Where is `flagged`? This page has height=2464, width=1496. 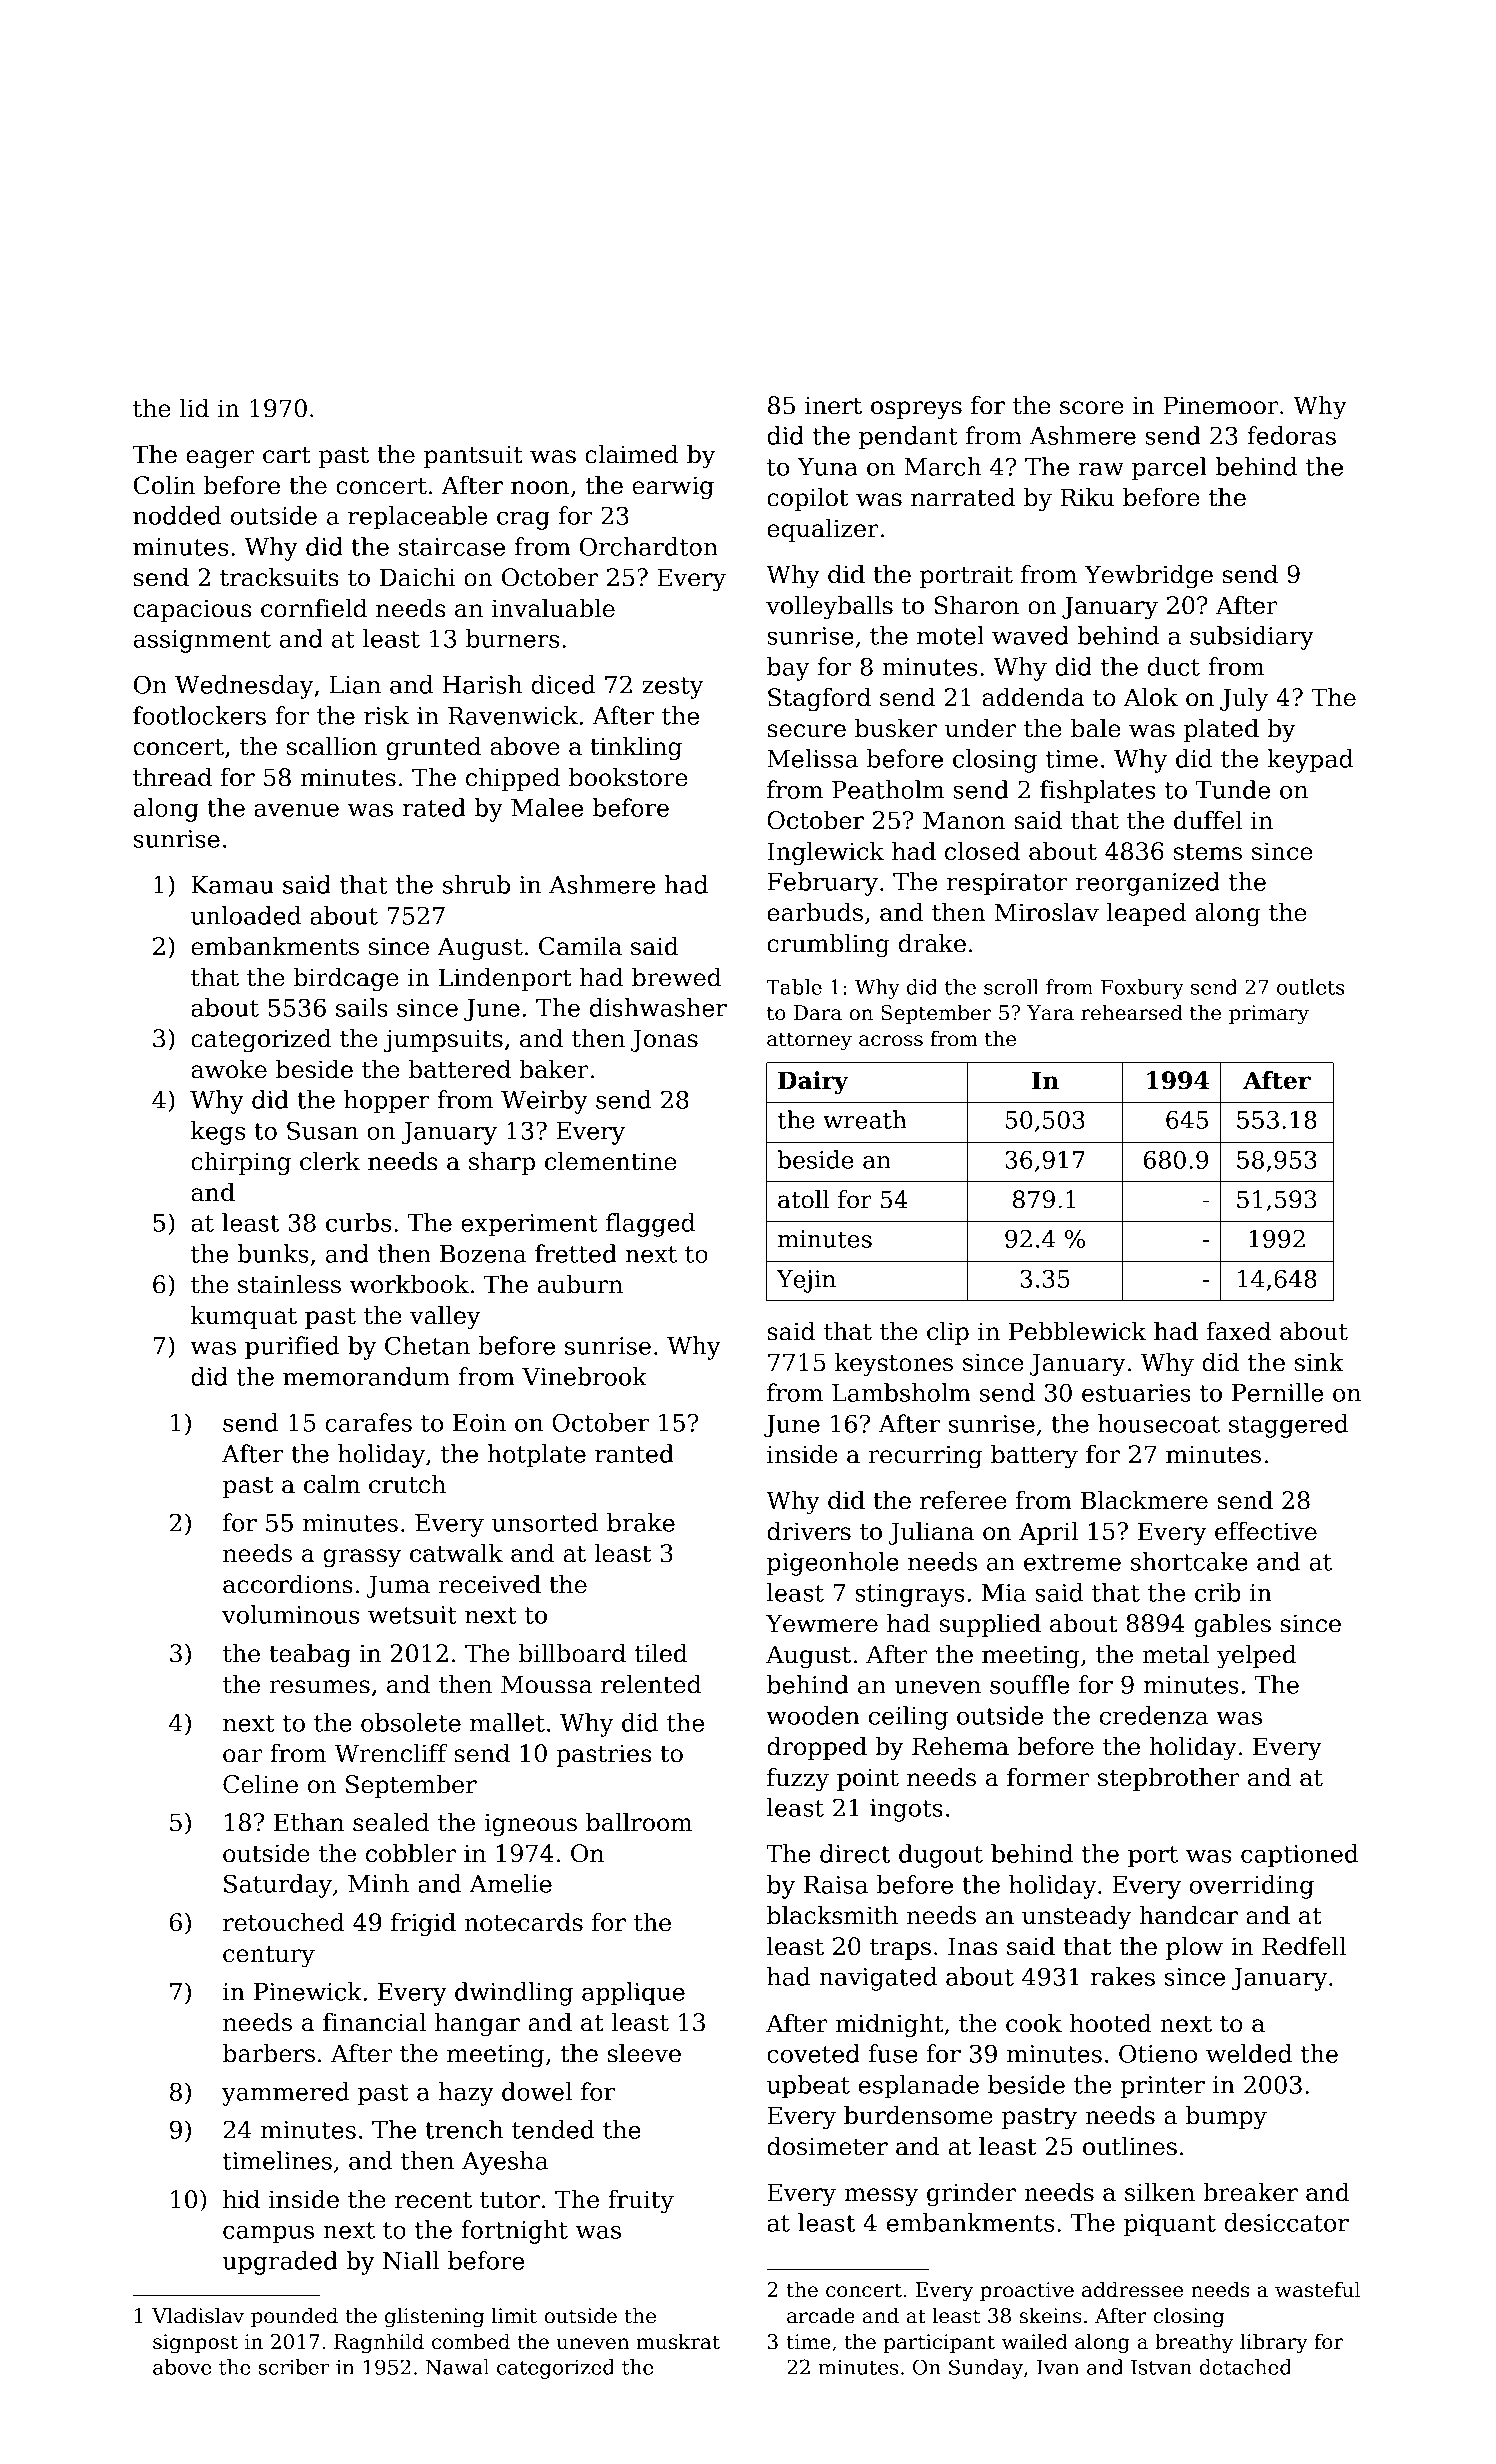 flagged is located at coordinates (650, 1225).
